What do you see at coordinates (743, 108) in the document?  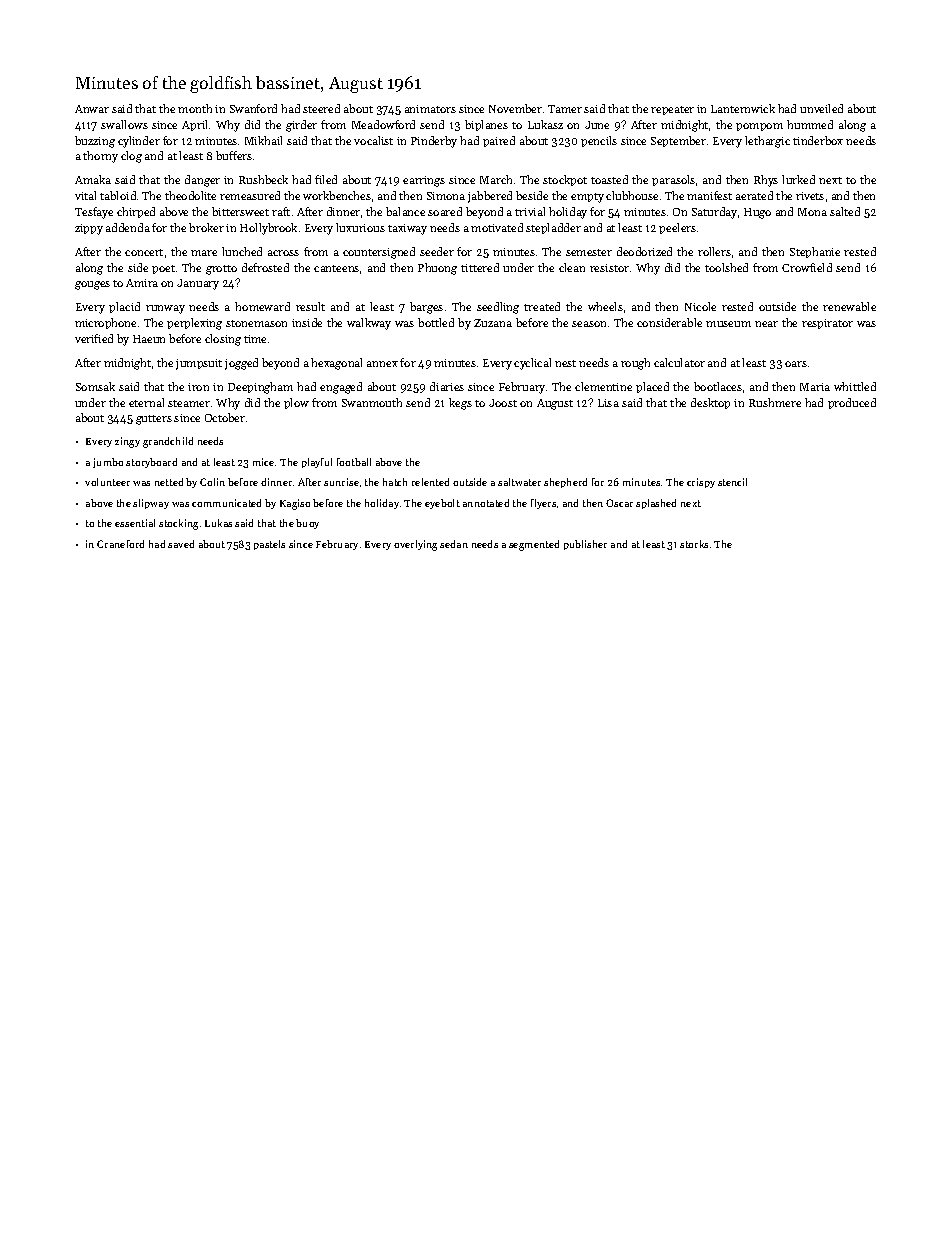 I see `Lanternwick` at bounding box center [743, 108].
